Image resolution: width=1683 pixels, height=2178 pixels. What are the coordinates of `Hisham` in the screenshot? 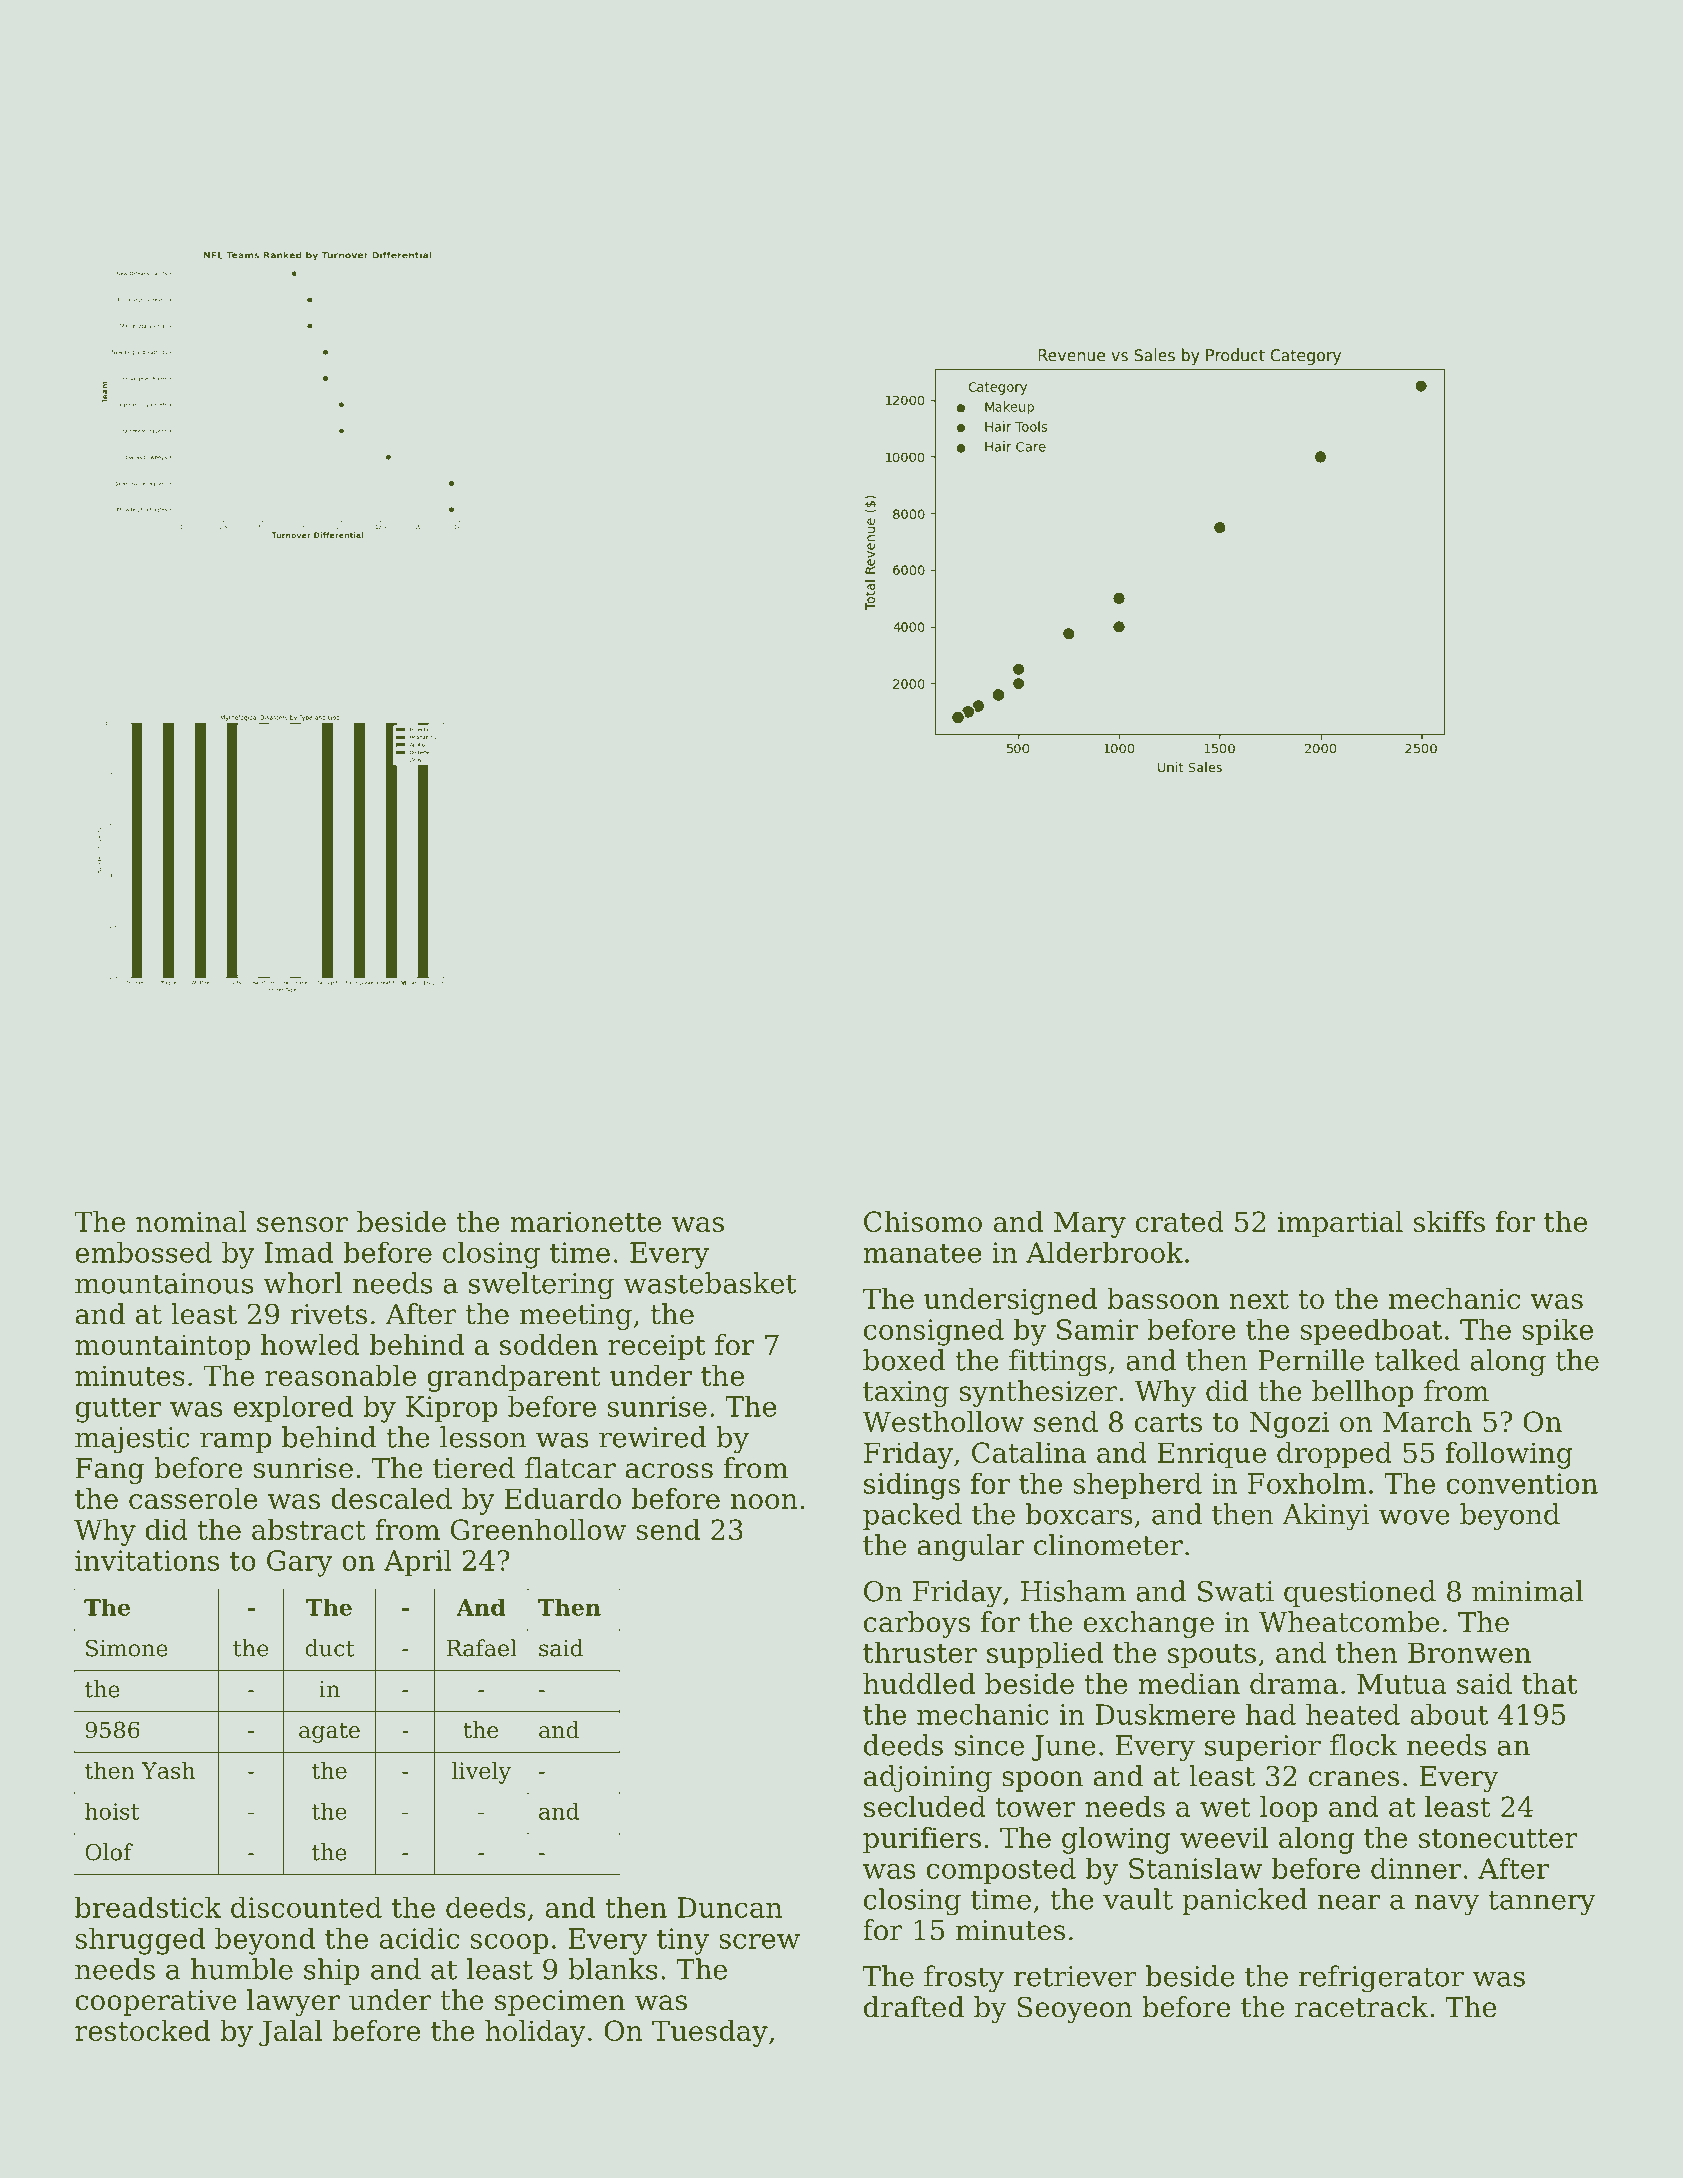 It's located at (1073, 1591).
